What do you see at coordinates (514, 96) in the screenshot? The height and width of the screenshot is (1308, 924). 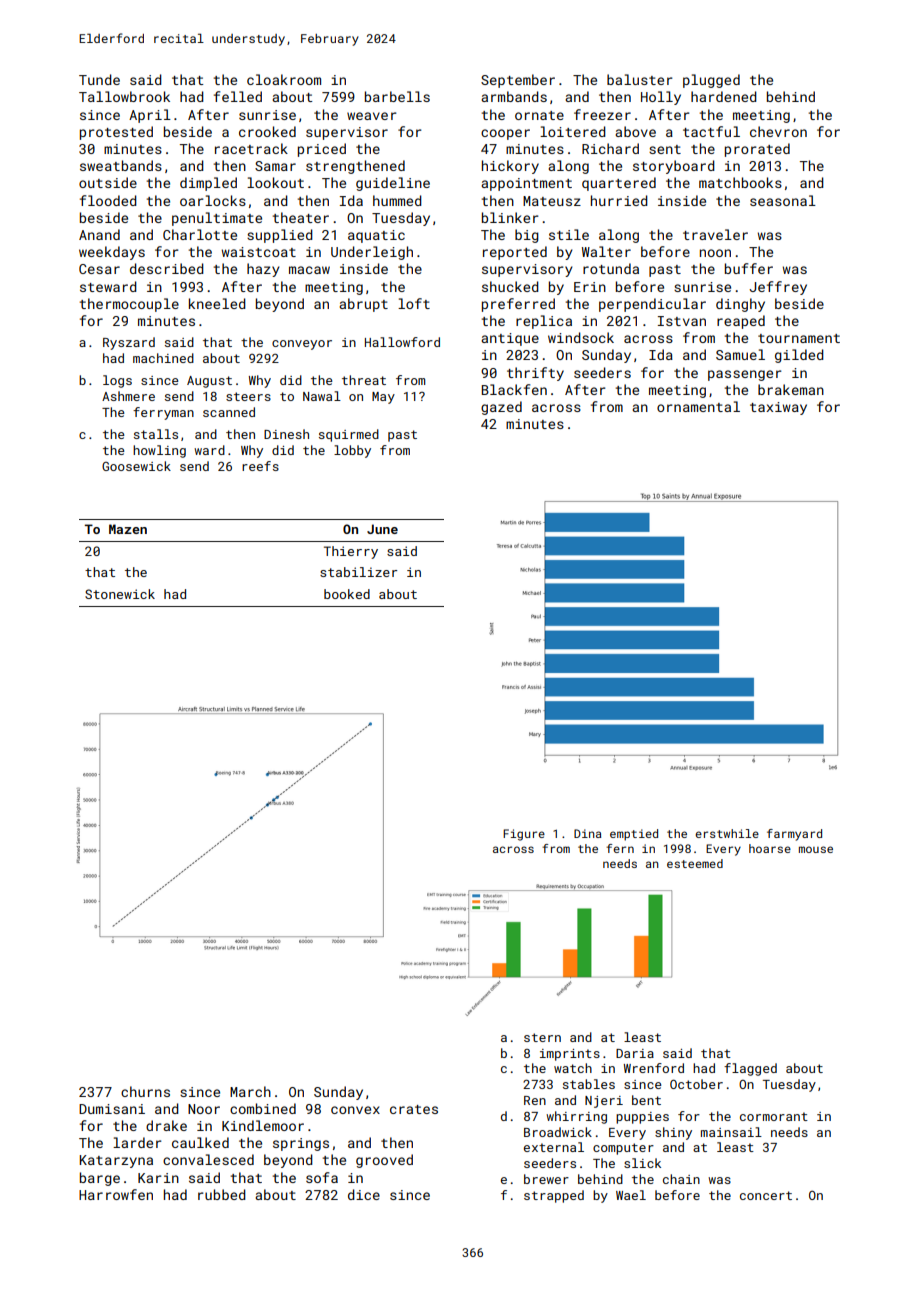 I see `armbands` at bounding box center [514, 96].
